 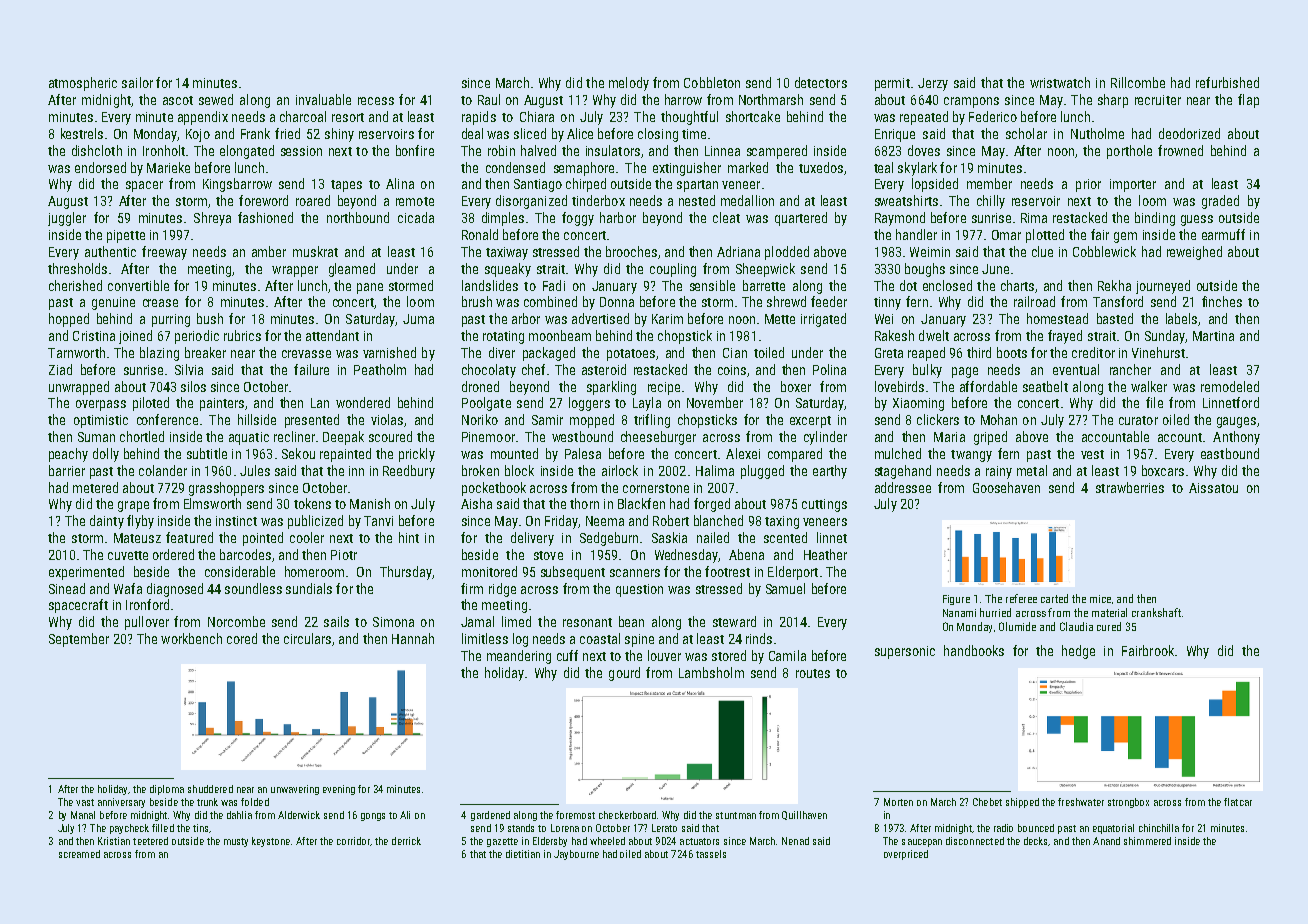 What do you see at coordinates (991, 202) in the page?
I see `chilly` at bounding box center [991, 202].
